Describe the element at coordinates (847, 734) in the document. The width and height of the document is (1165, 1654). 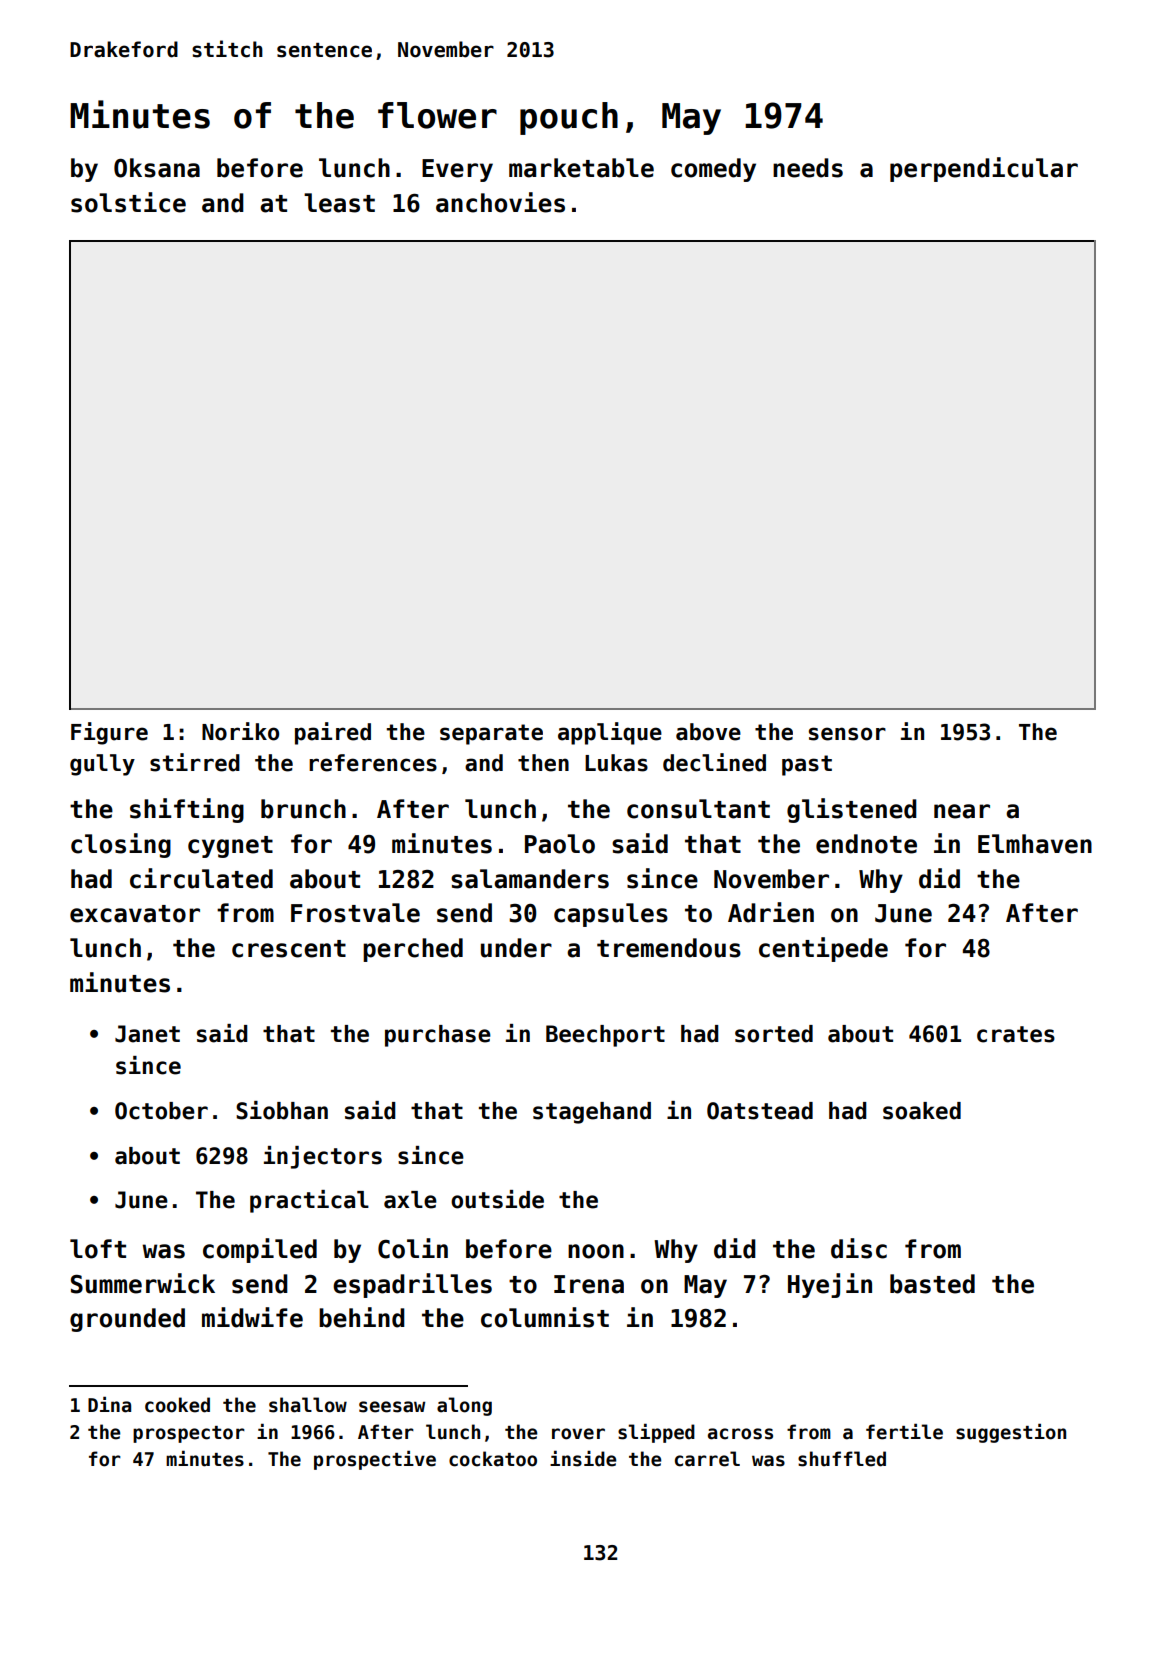
I see `sensor` at that location.
